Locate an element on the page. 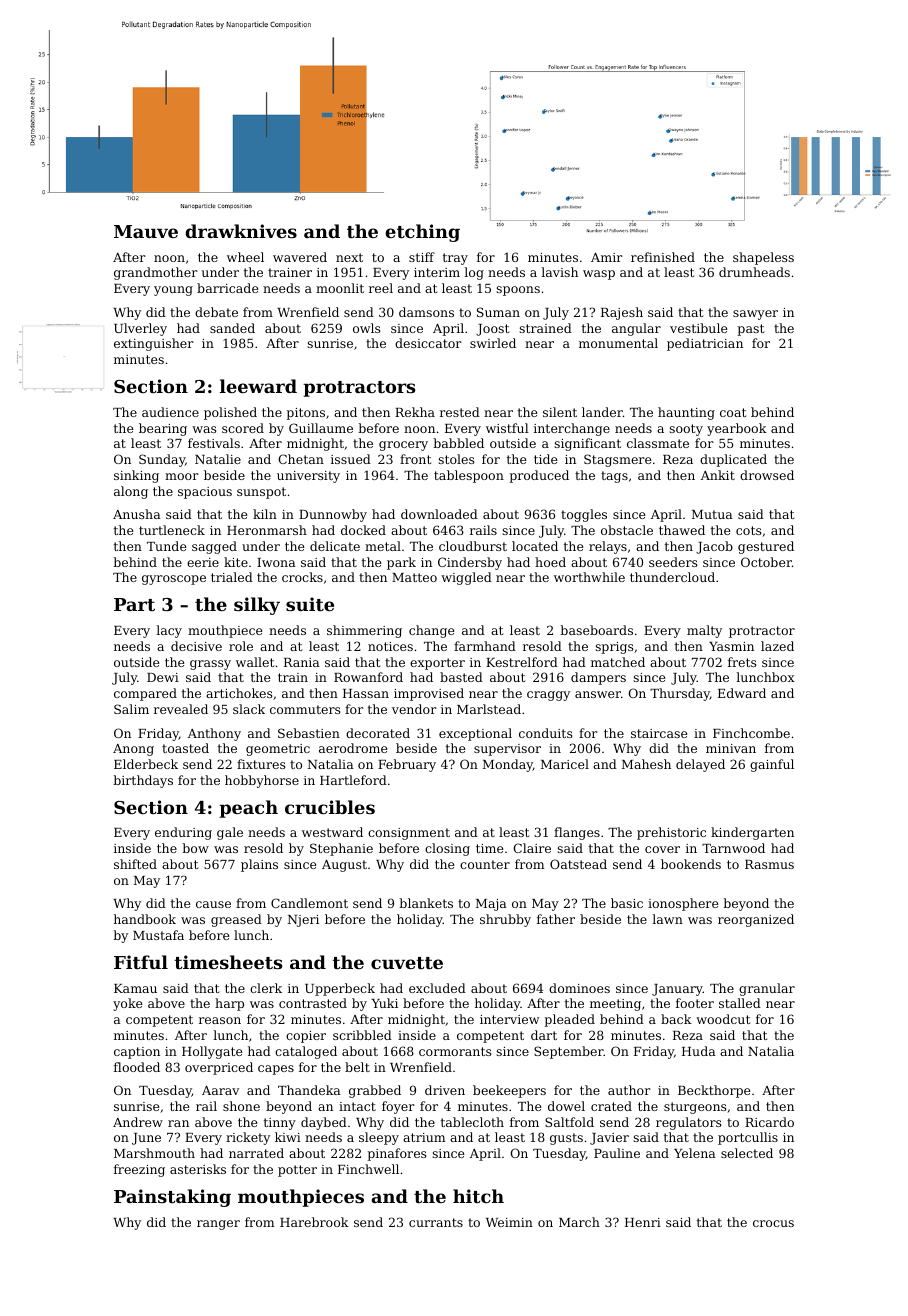 Image resolution: width=908 pixels, height=1316 pixels. sprigs is located at coordinates (614, 648).
